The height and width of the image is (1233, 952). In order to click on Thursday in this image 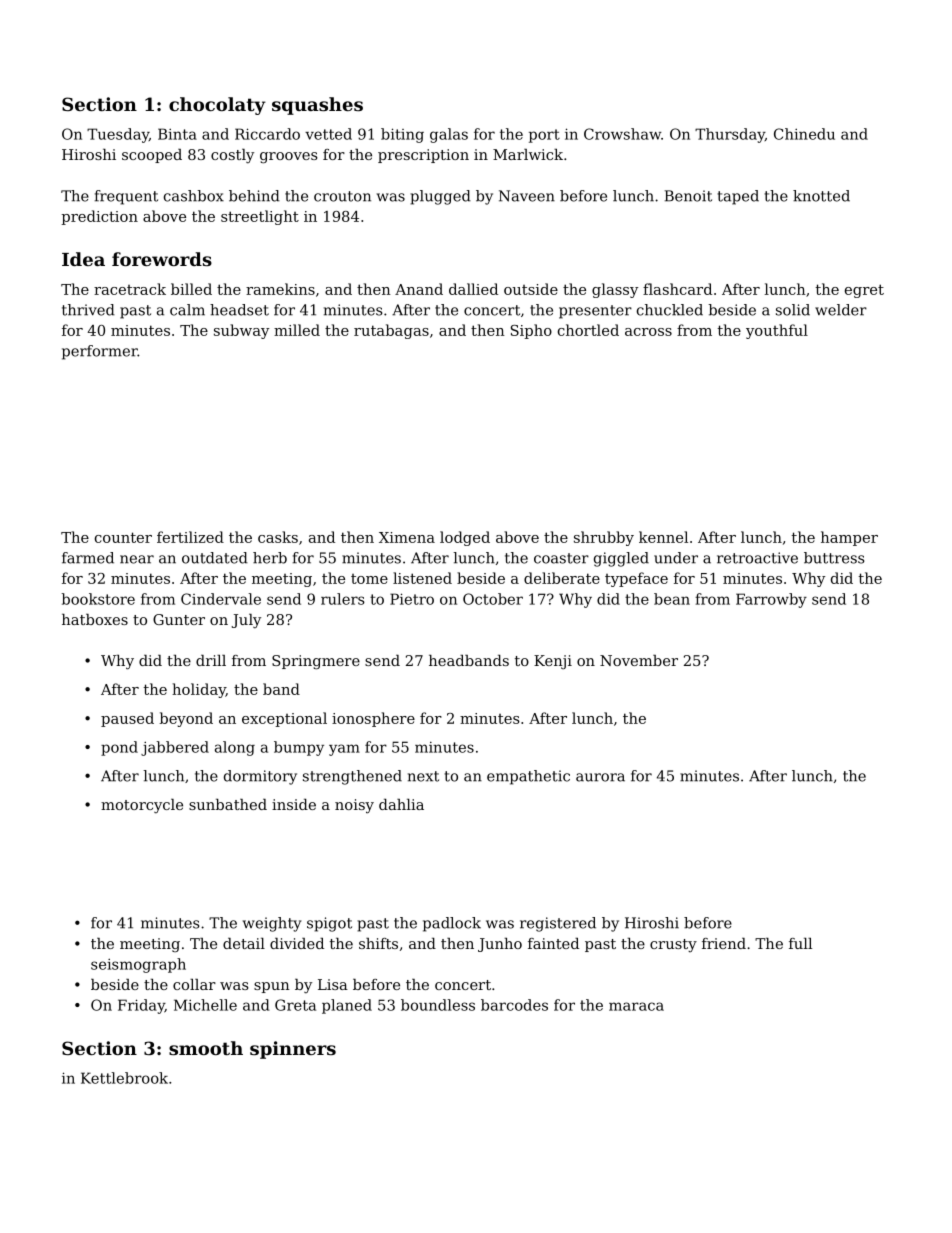, I will do `click(730, 135)`.
